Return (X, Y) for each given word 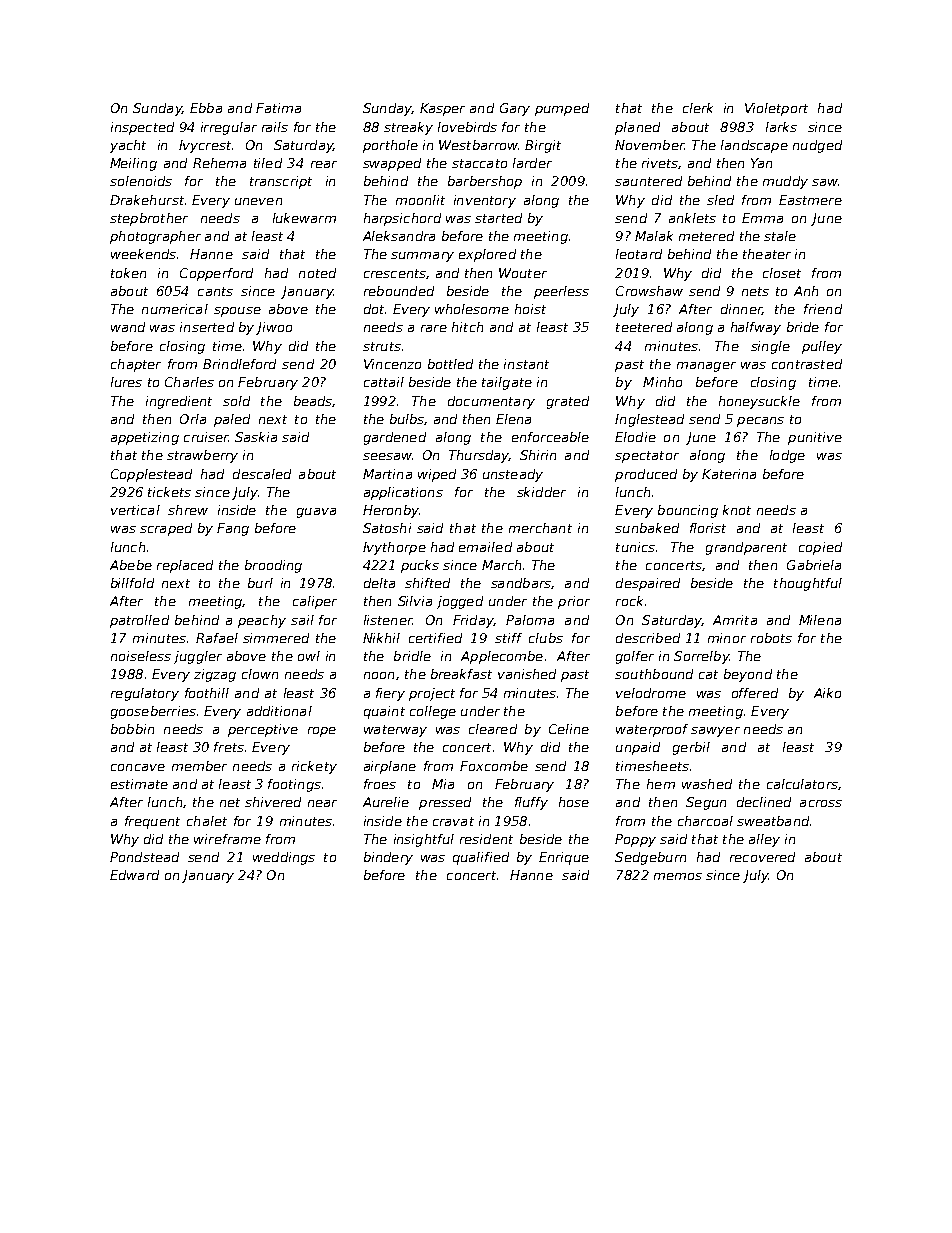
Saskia (256, 437)
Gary (515, 109)
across (821, 803)
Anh (806, 291)
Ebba (206, 108)
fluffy (531, 803)
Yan (761, 163)
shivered (273, 802)
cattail (384, 382)
